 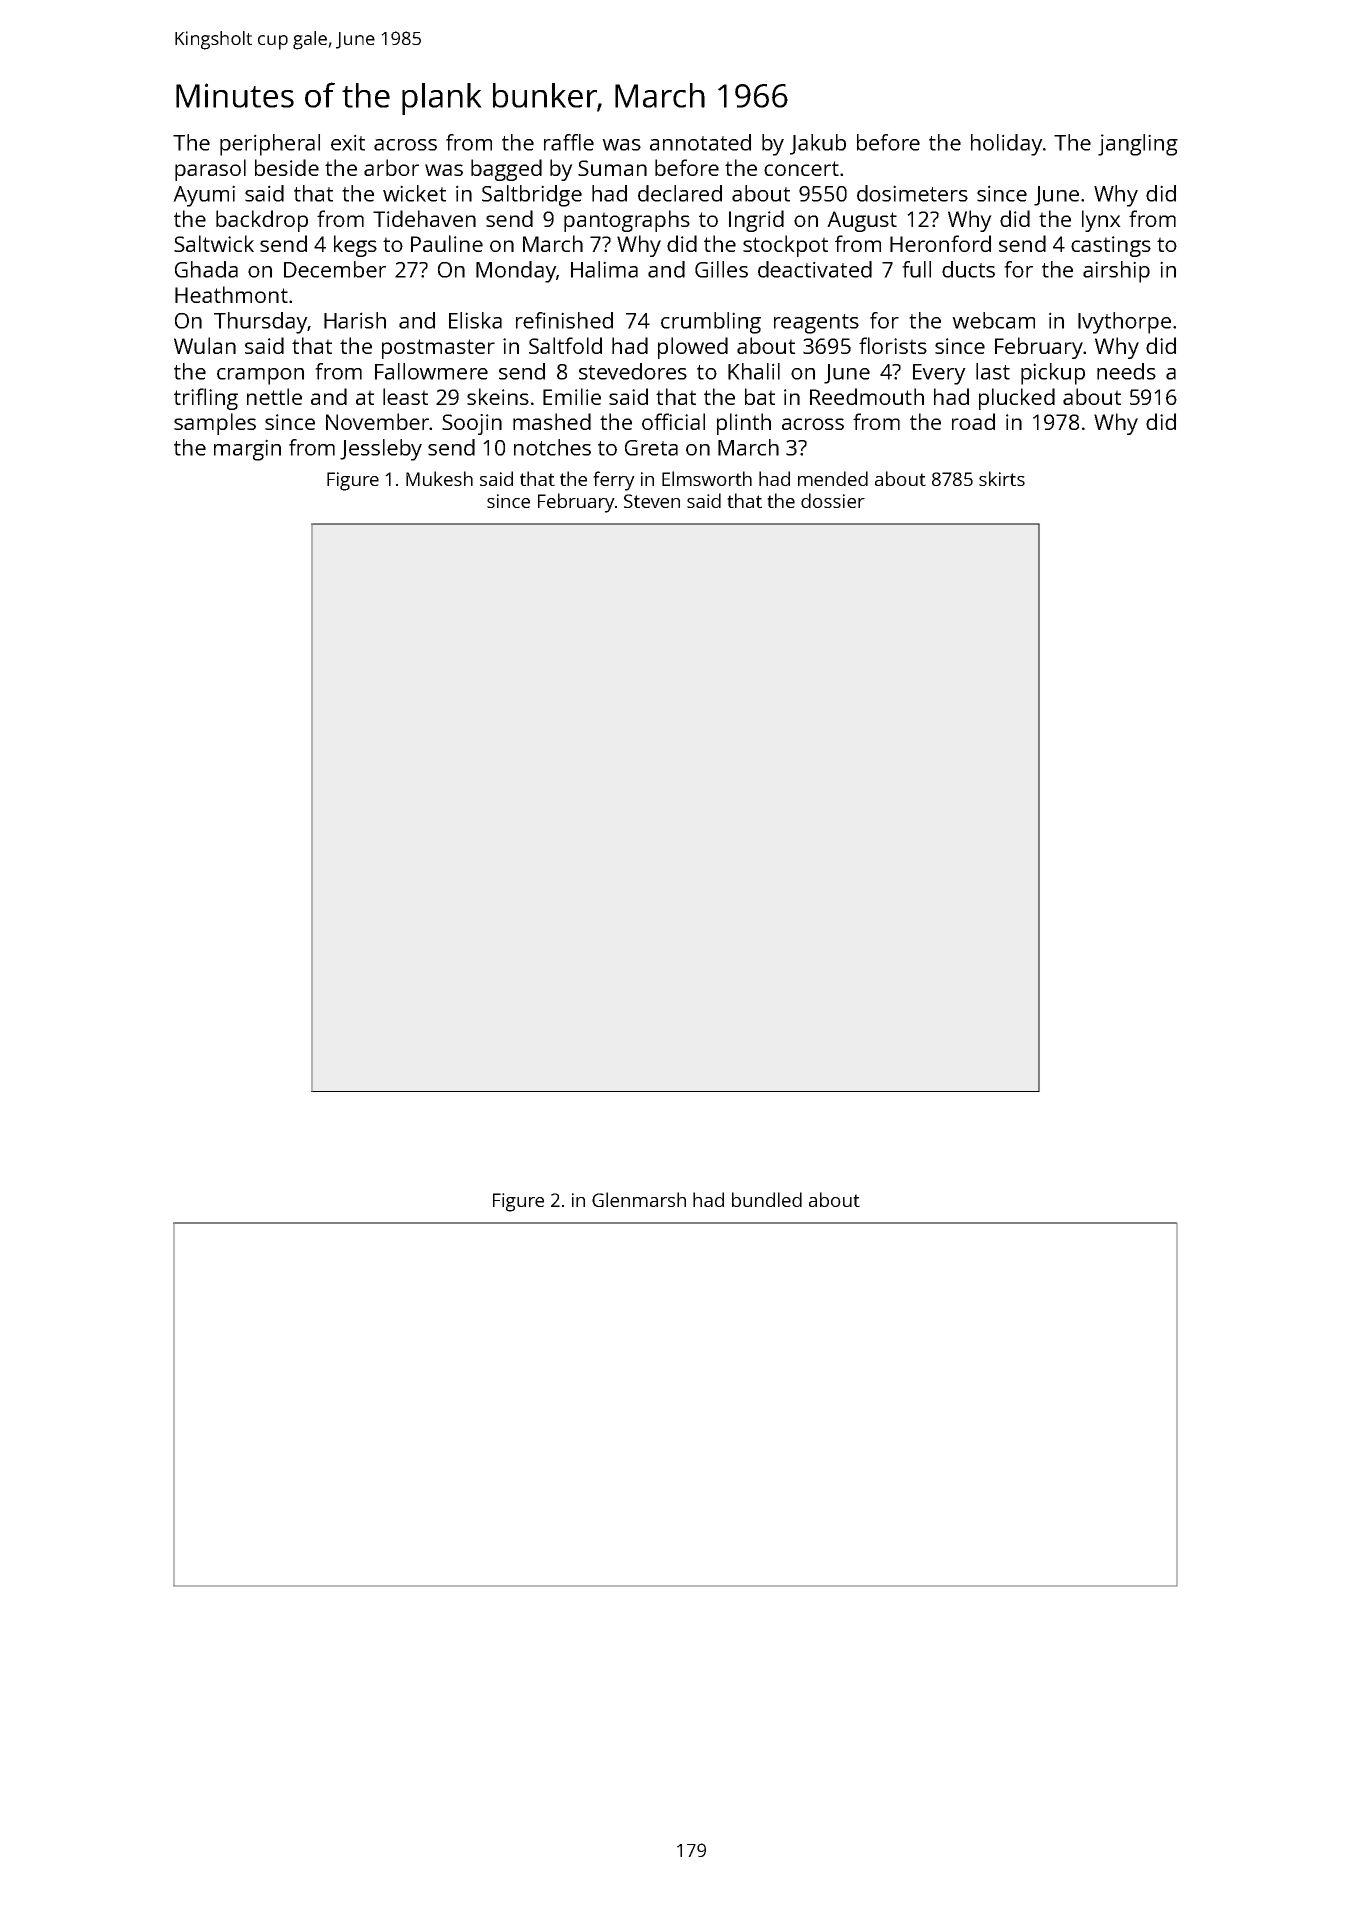 I want to click on parasol, so click(x=210, y=170).
